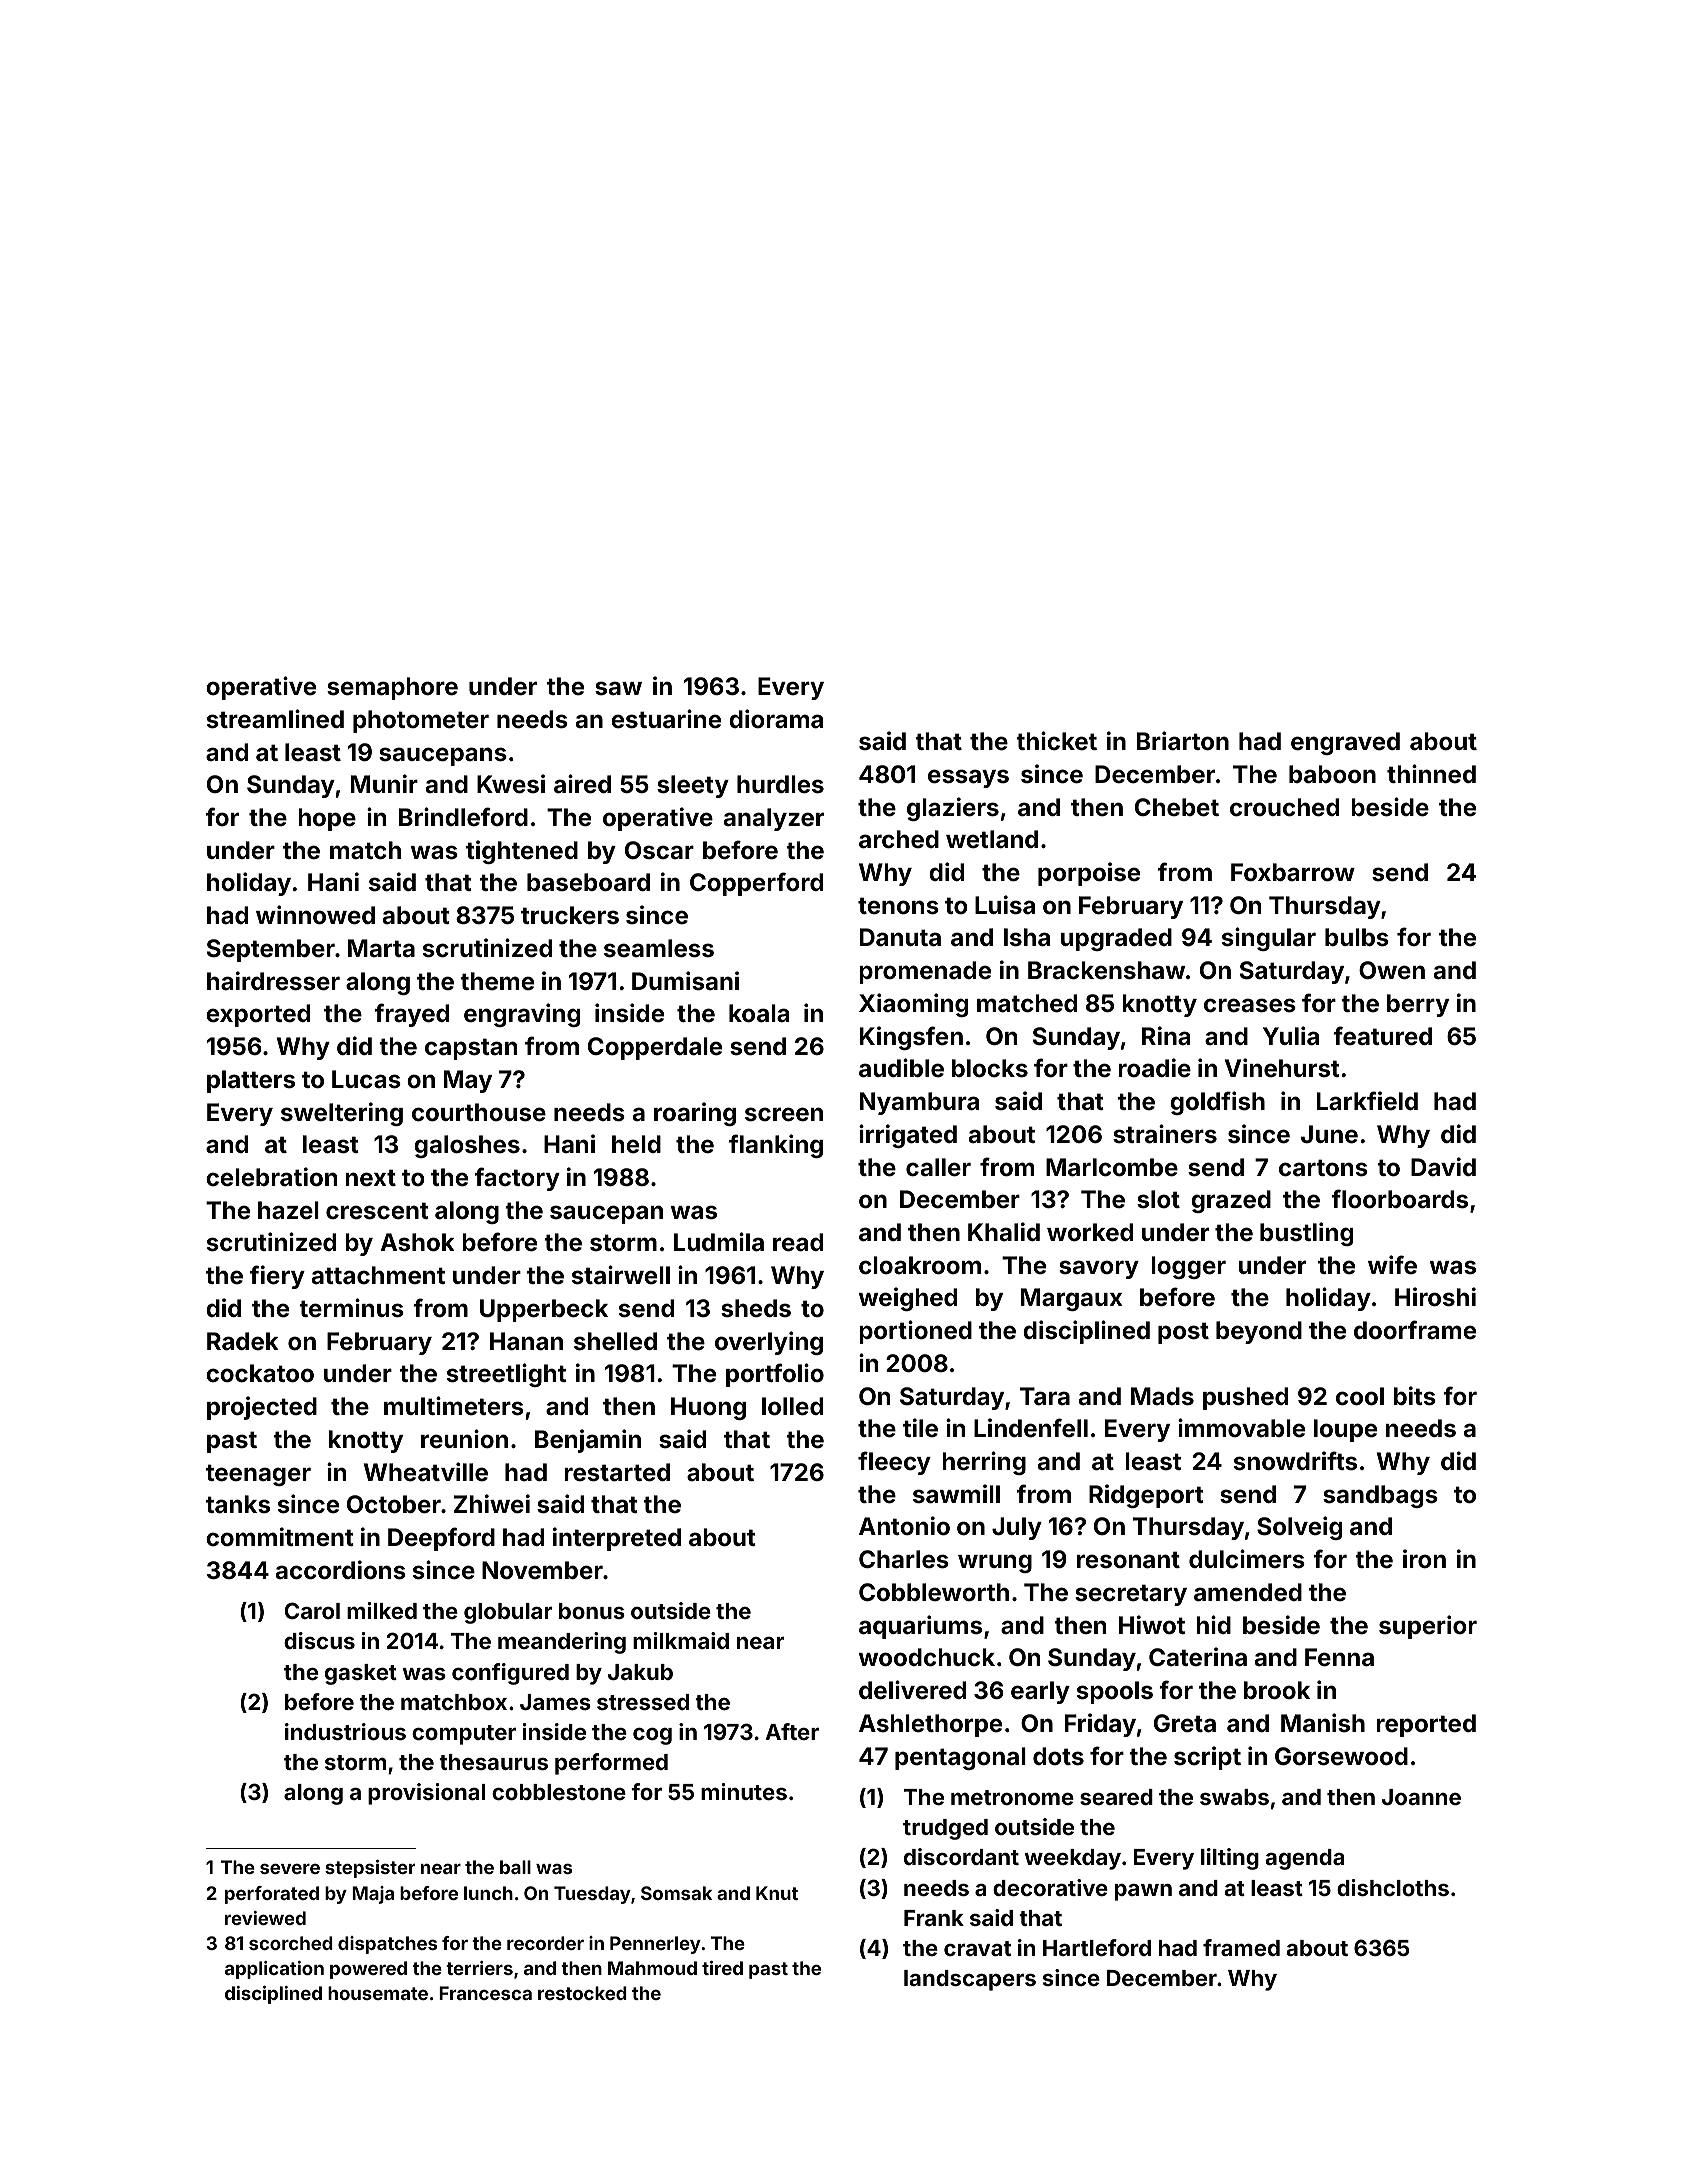 Image resolution: width=1683 pixels, height=2178 pixels. What do you see at coordinates (970, 1980) in the screenshot?
I see `landscapers` at bounding box center [970, 1980].
